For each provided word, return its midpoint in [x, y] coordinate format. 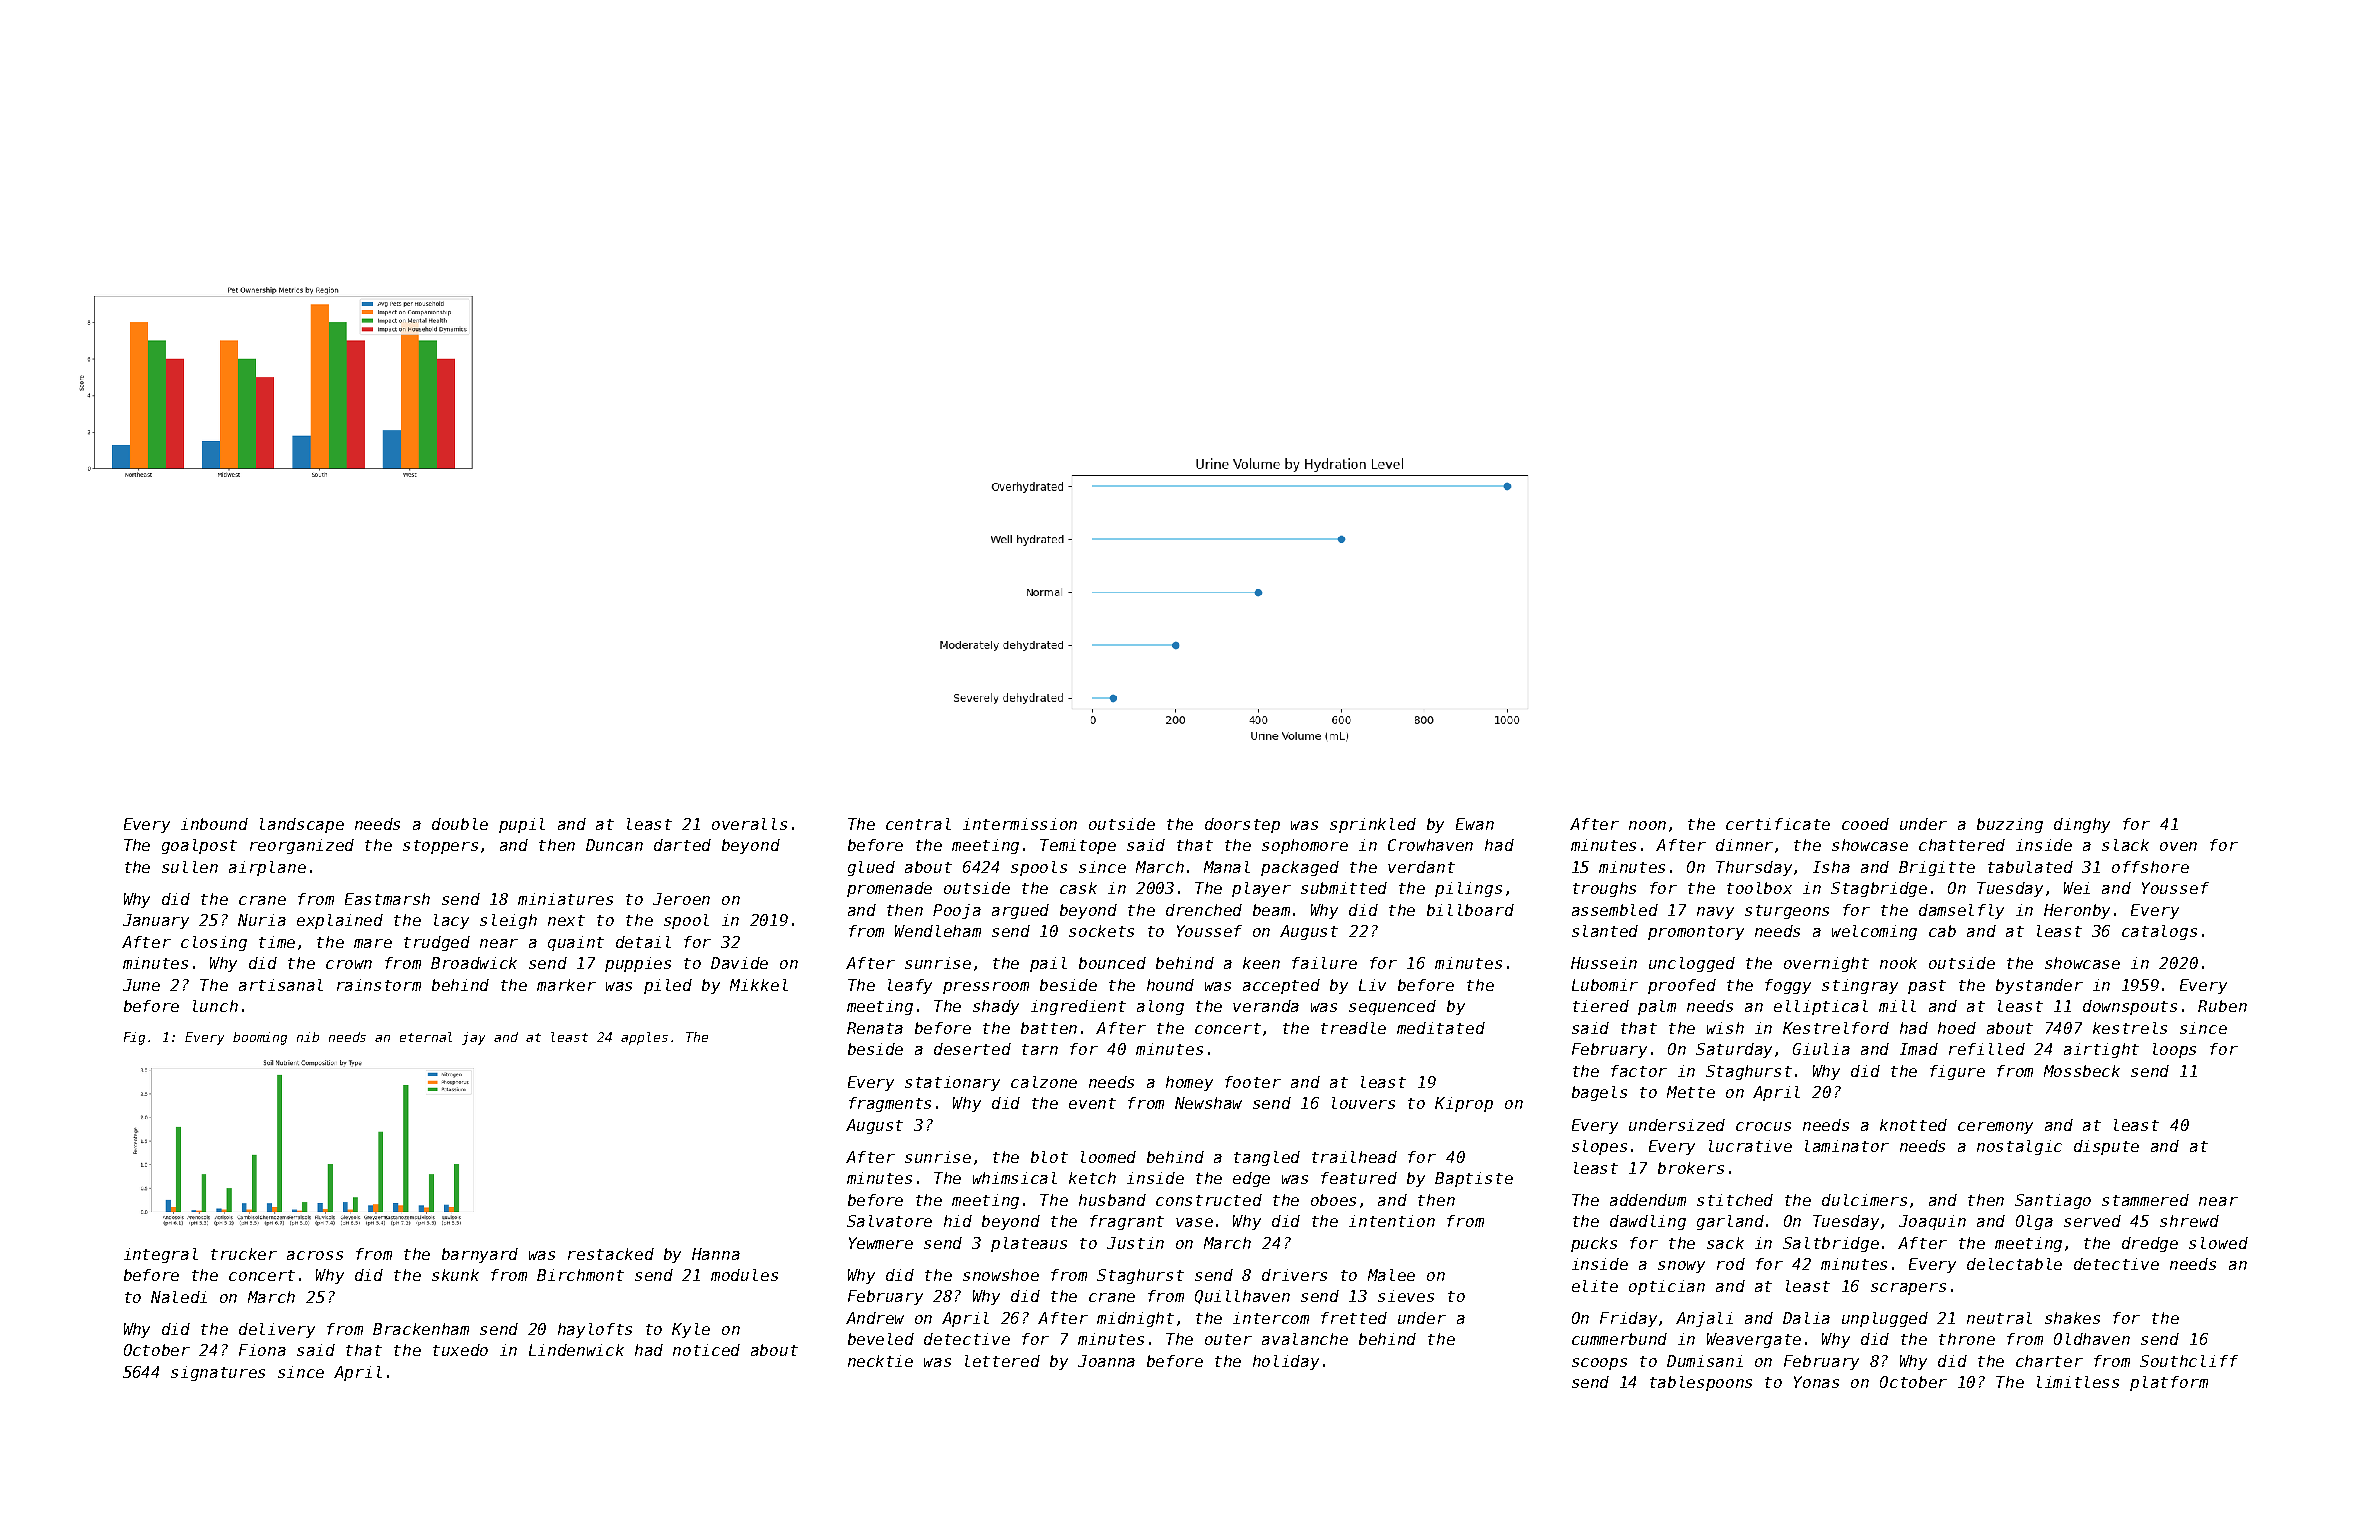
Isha [1831, 867]
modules [744, 1275]
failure [1324, 963]
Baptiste [1474, 1179]
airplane [267, 868]
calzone [1044, 1082]
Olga [2034, 1222]
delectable [2014, 1264]
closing [214, 943]
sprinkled [1373, 825]
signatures [218, 1373]
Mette [1691, 1092]
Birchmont [580, 1275]
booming [260, 1038]
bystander [2039, 986]
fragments [890, 1104]
